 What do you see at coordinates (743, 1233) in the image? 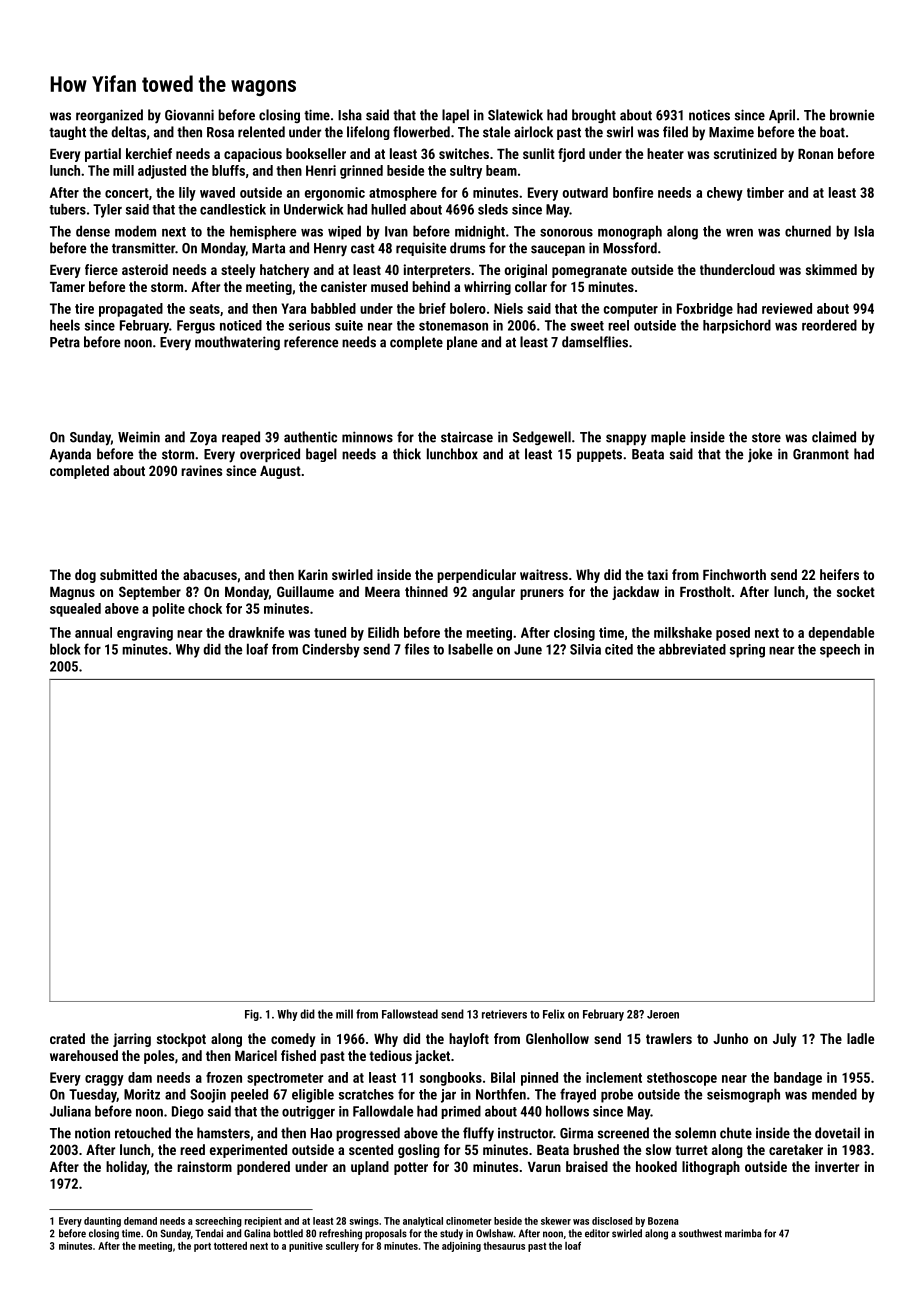
I see `marimba` at bounding box center [743, 1233].
